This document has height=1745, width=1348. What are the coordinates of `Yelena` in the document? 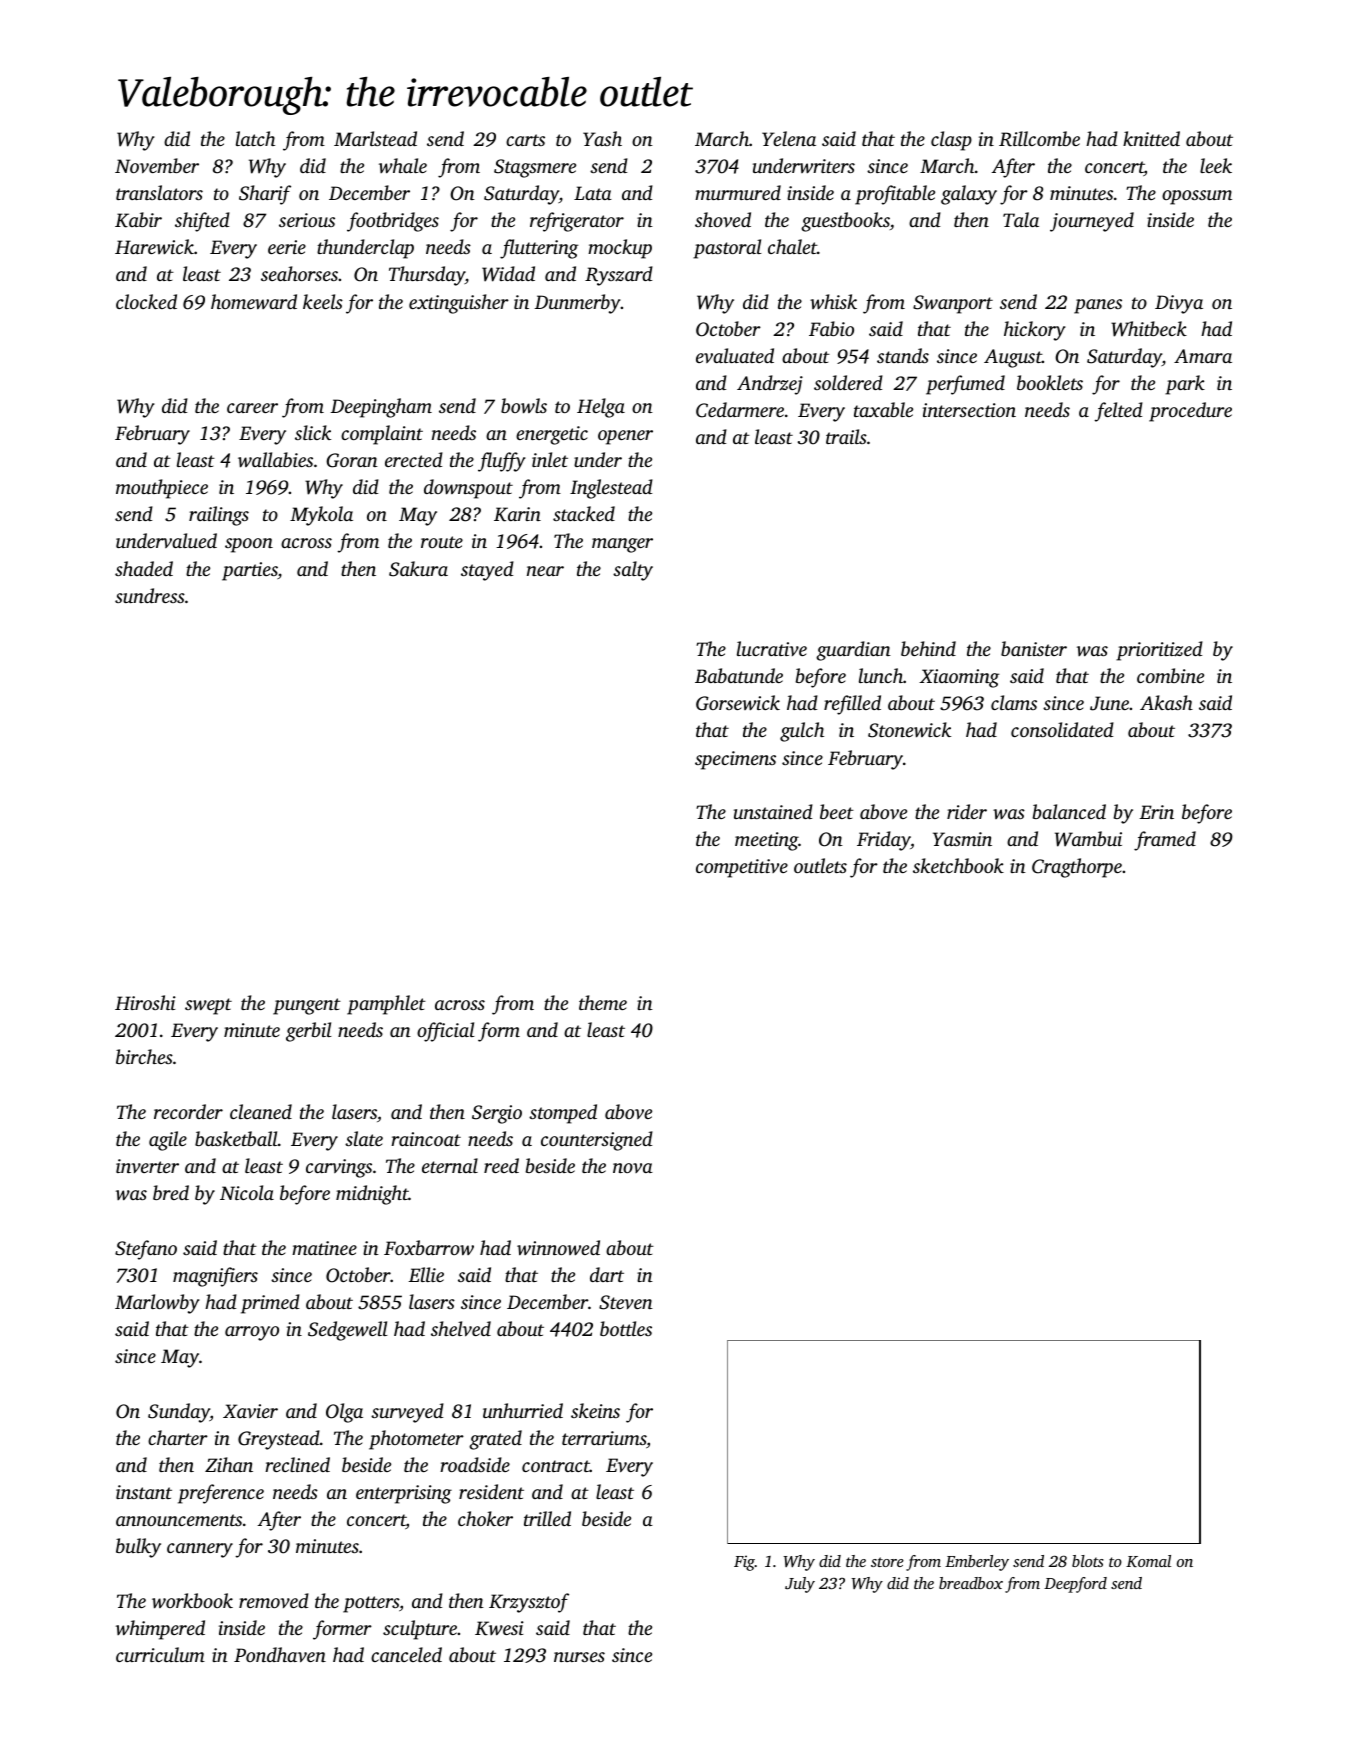 It's located at (789, 138).
